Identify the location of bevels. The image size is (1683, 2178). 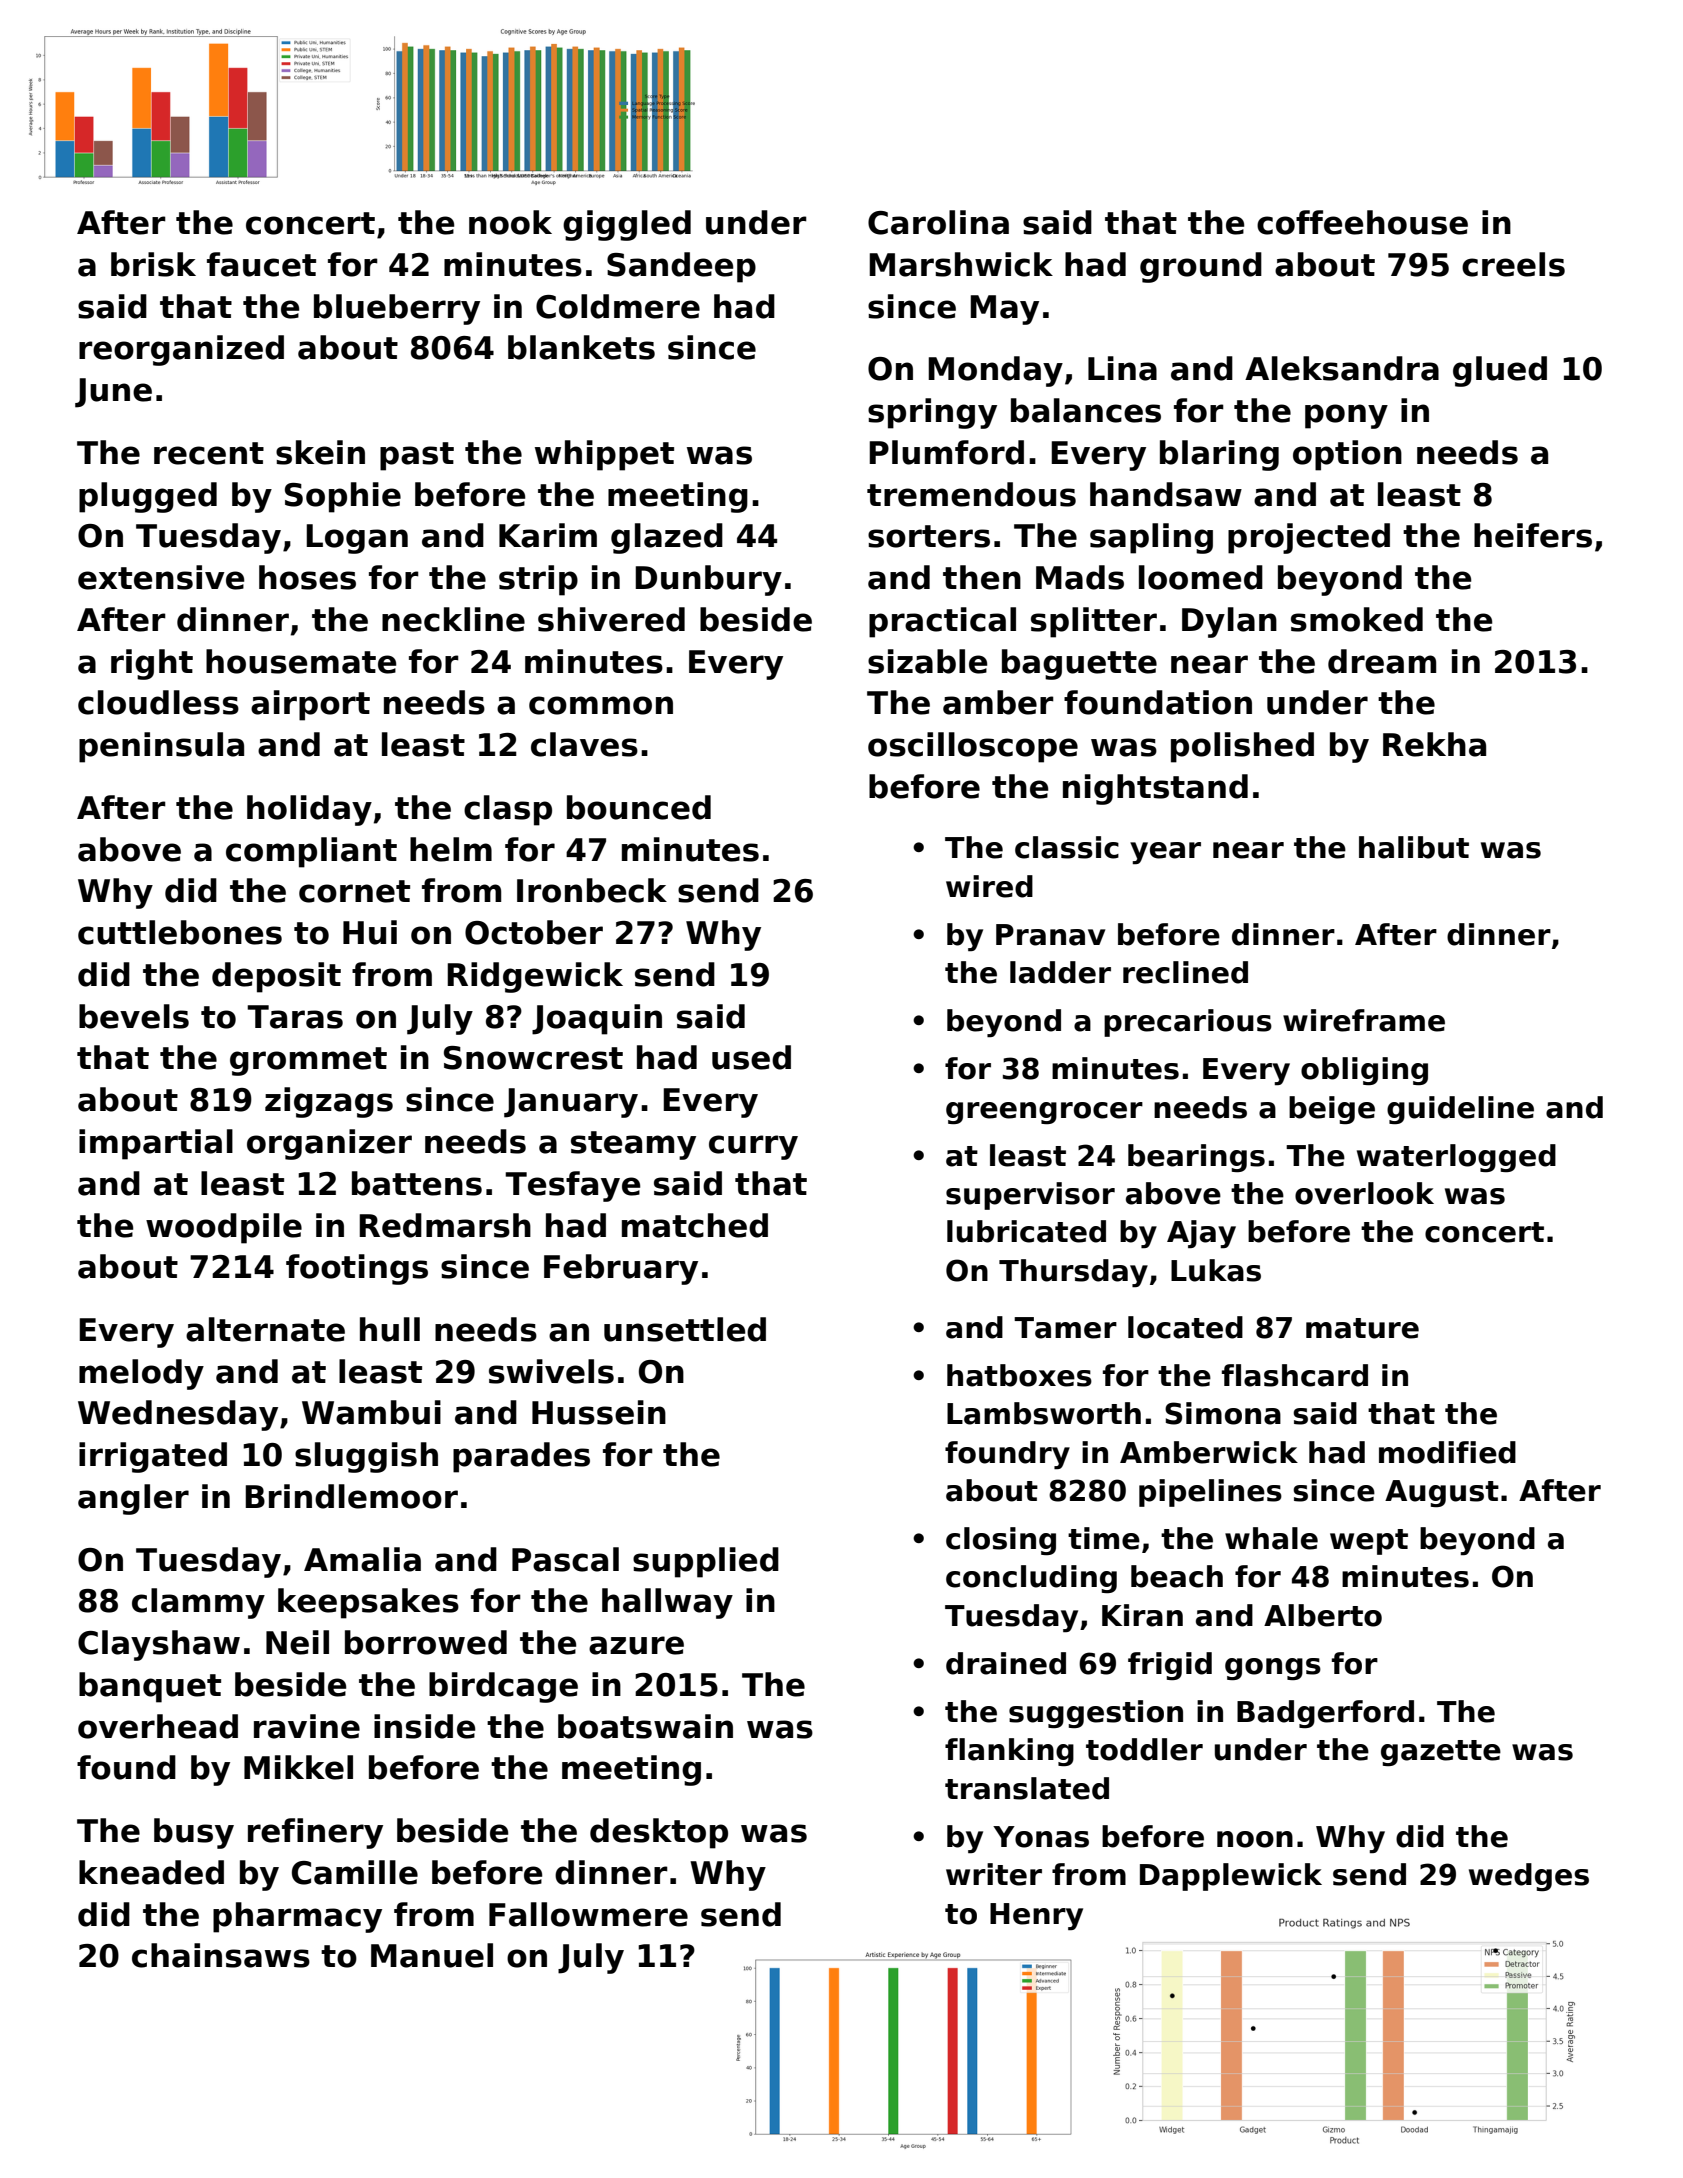
(134, 1016).
